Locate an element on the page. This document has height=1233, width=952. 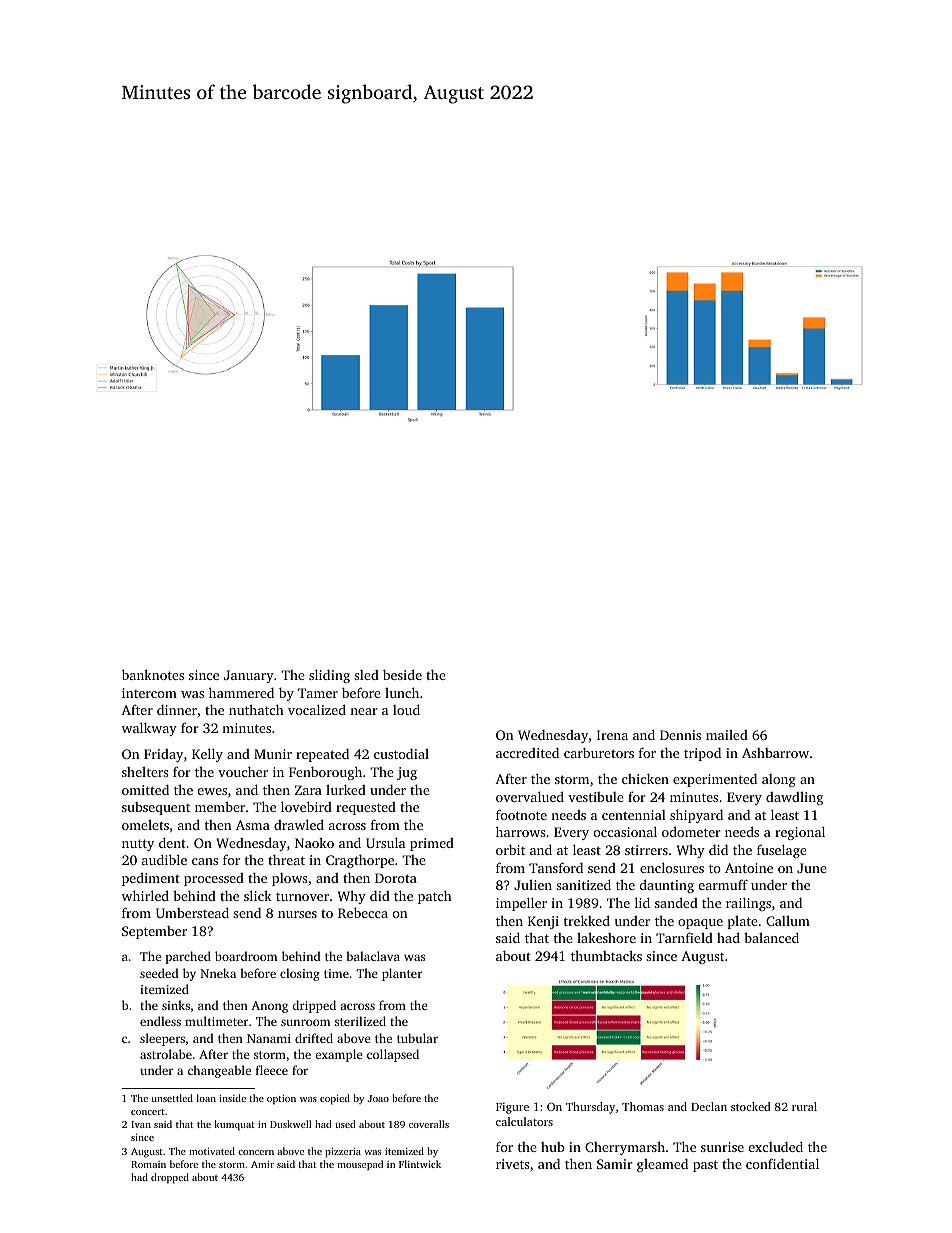
near is located at coordinates (364, 711).
